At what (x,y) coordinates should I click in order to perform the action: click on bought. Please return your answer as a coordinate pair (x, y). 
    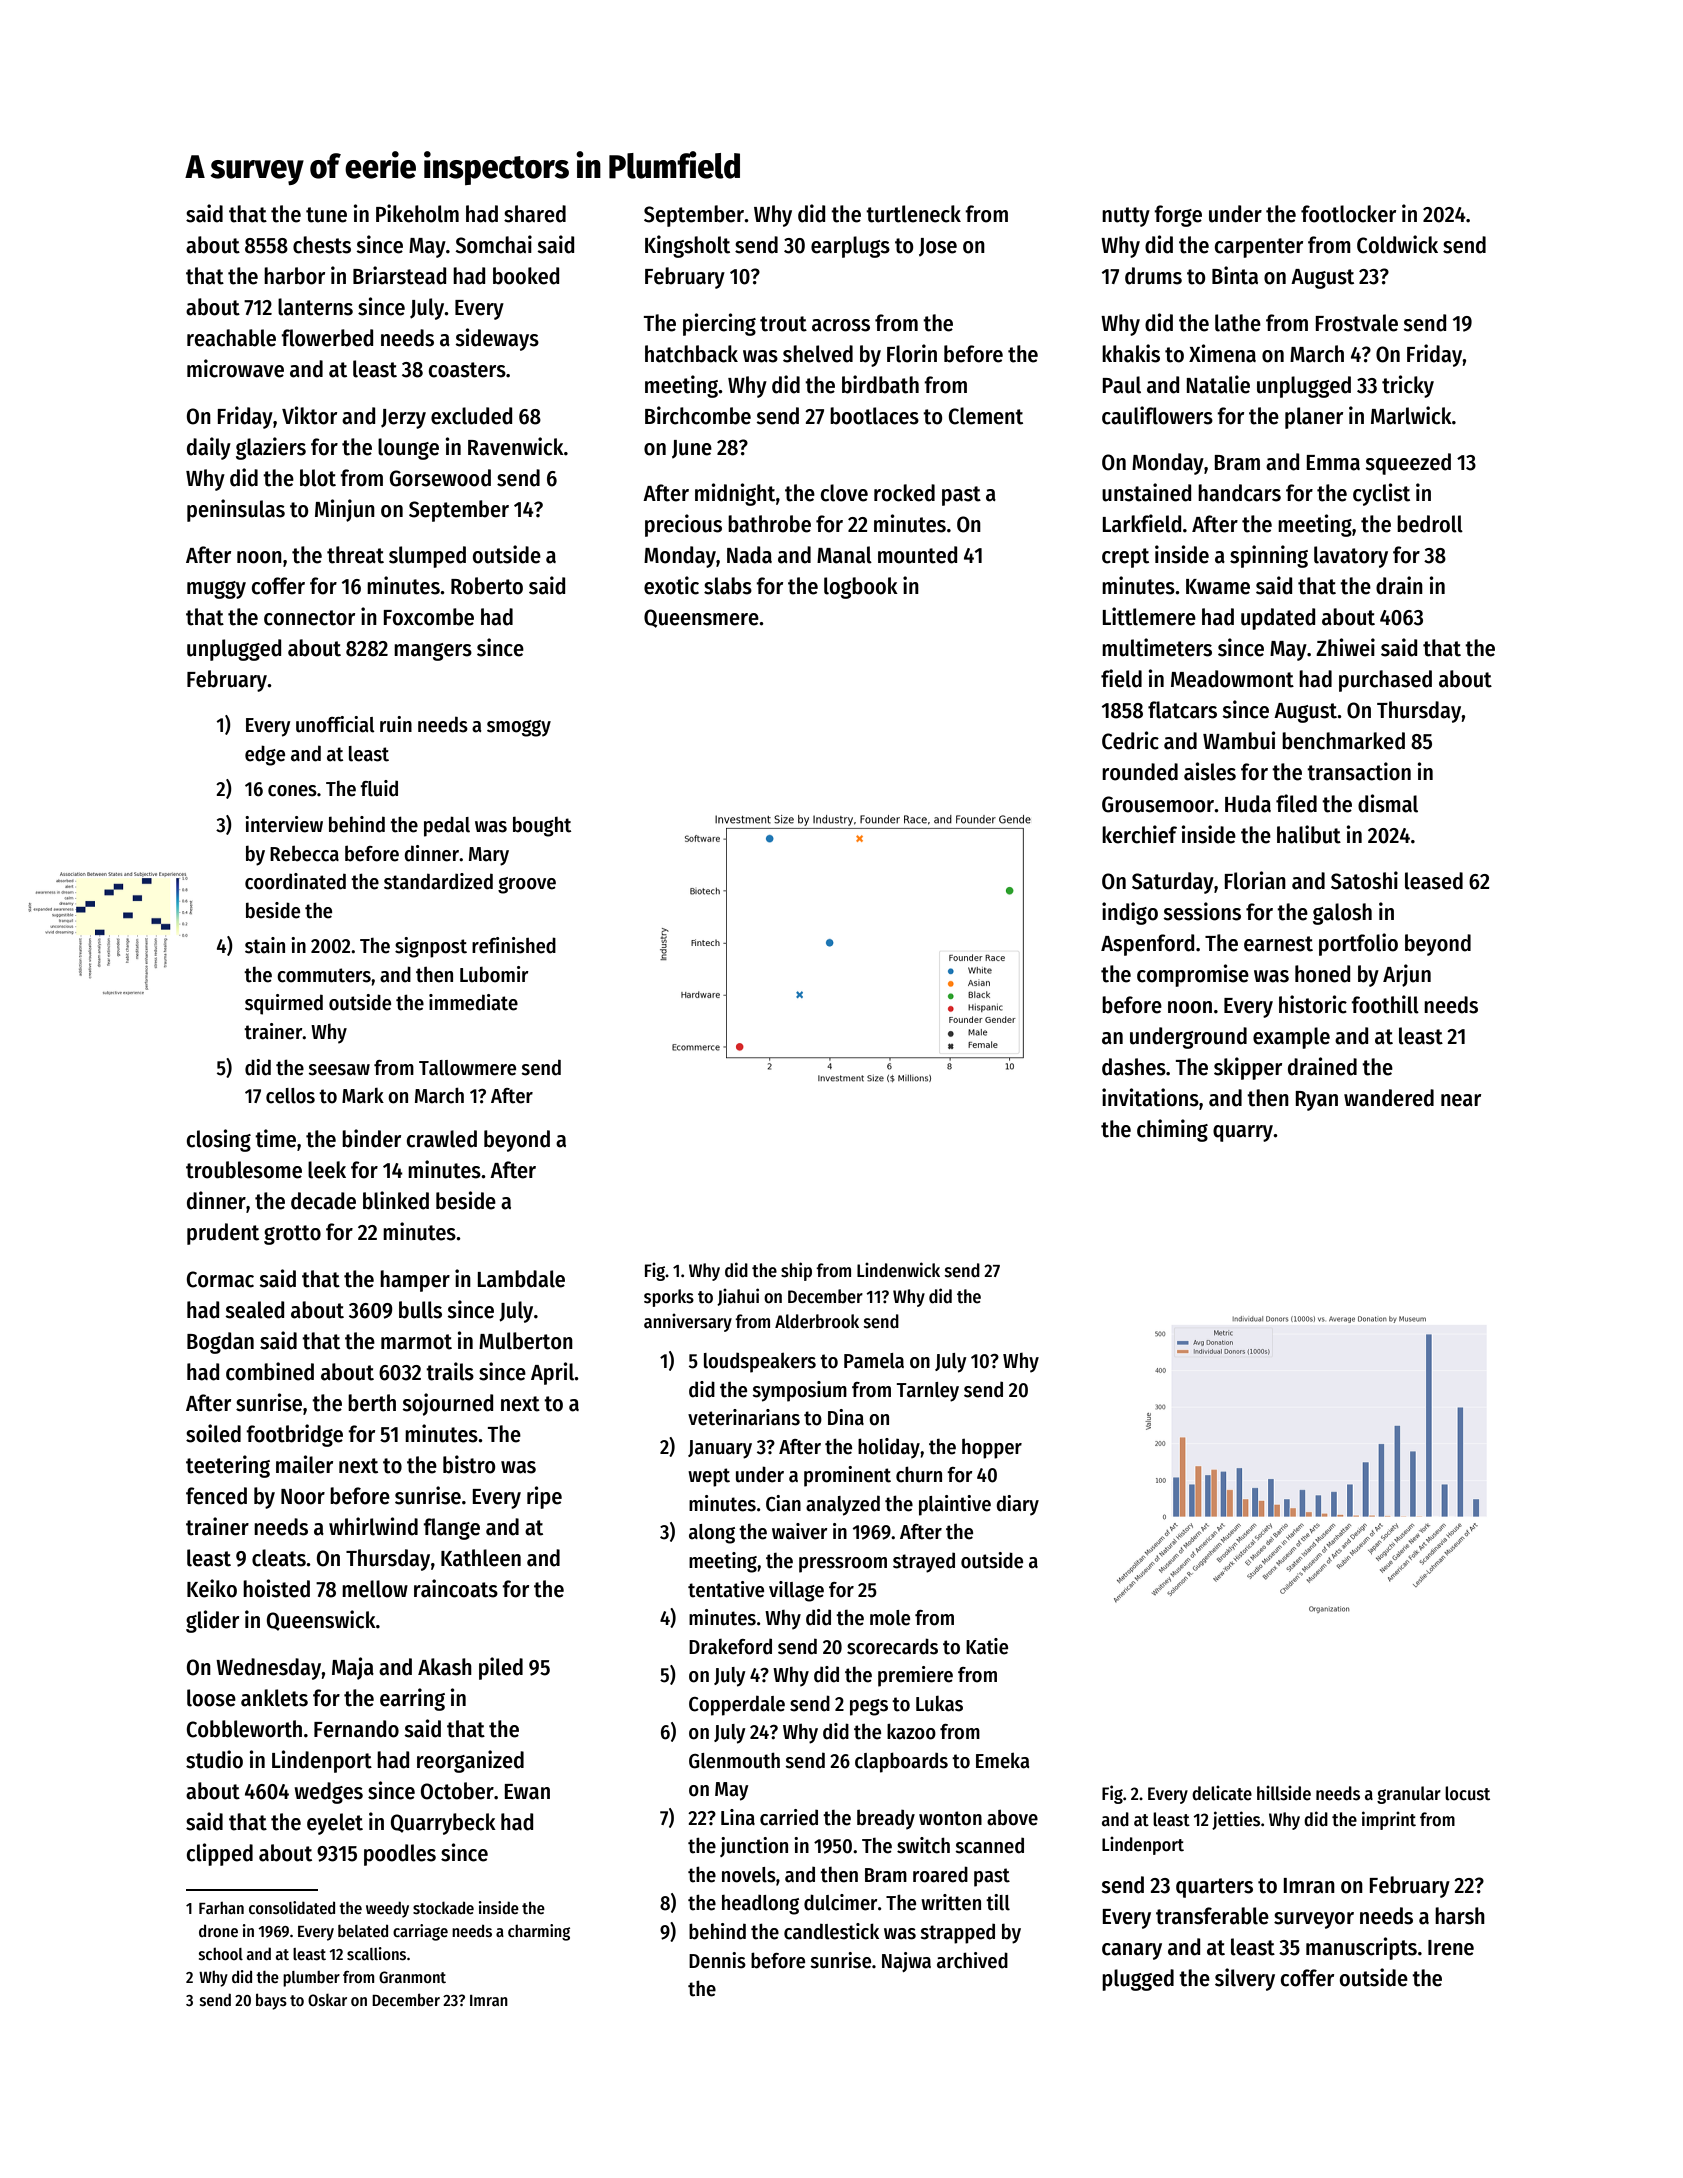
    Looking at the image, I should click on (542, 826).
